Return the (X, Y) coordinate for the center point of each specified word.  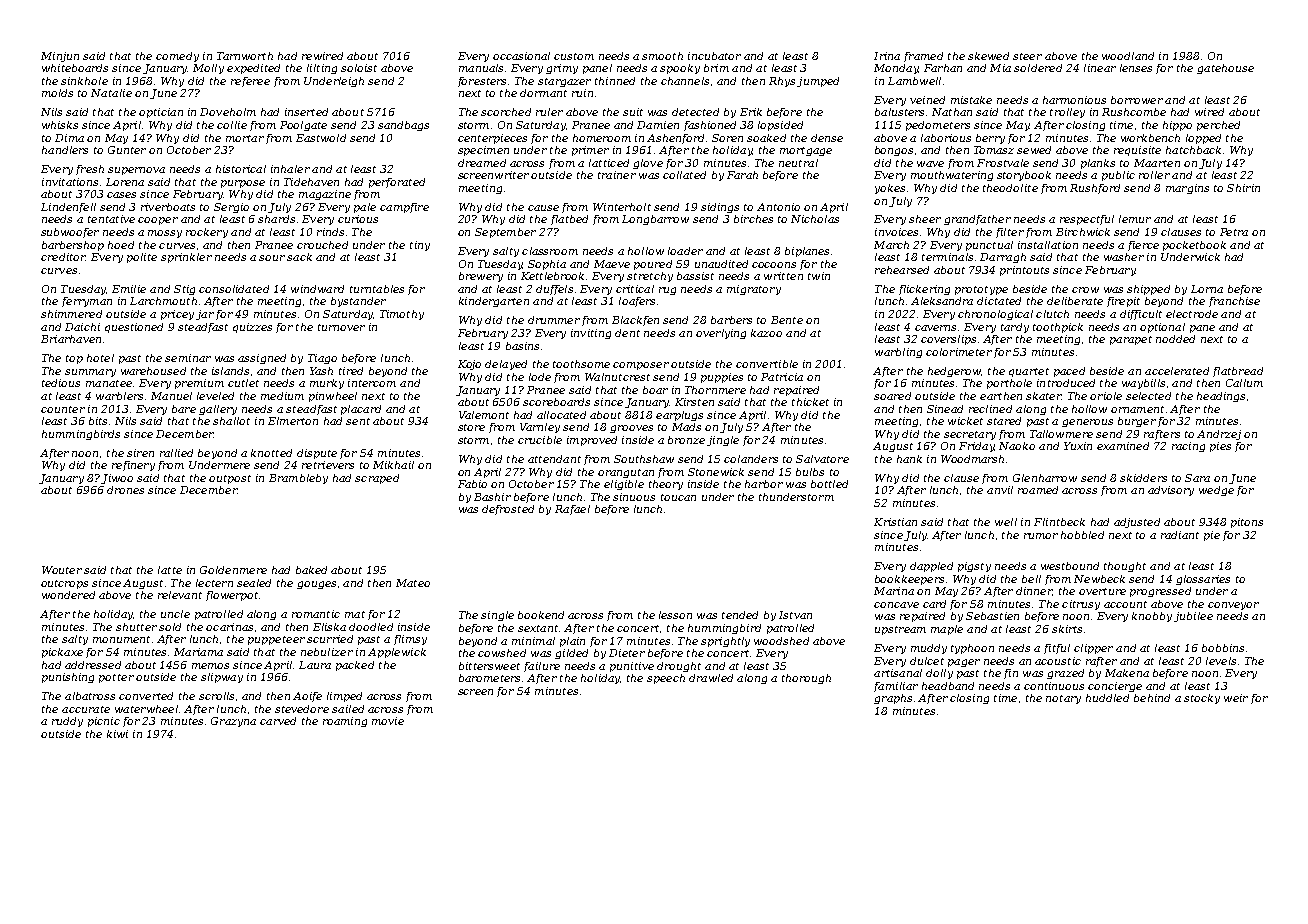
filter (1010, 233)
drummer (554, 320)
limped (344, 697)
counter (63, 409)
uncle (175, 614)
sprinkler (186, 258)
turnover (341, 327)
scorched (506, 112)
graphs (893, 699)
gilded (571, 654)
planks (1098, 164)
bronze (686, 440)
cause (543, 208)
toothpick (1058, 328)
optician (161, 113)
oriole (1106, 396)
